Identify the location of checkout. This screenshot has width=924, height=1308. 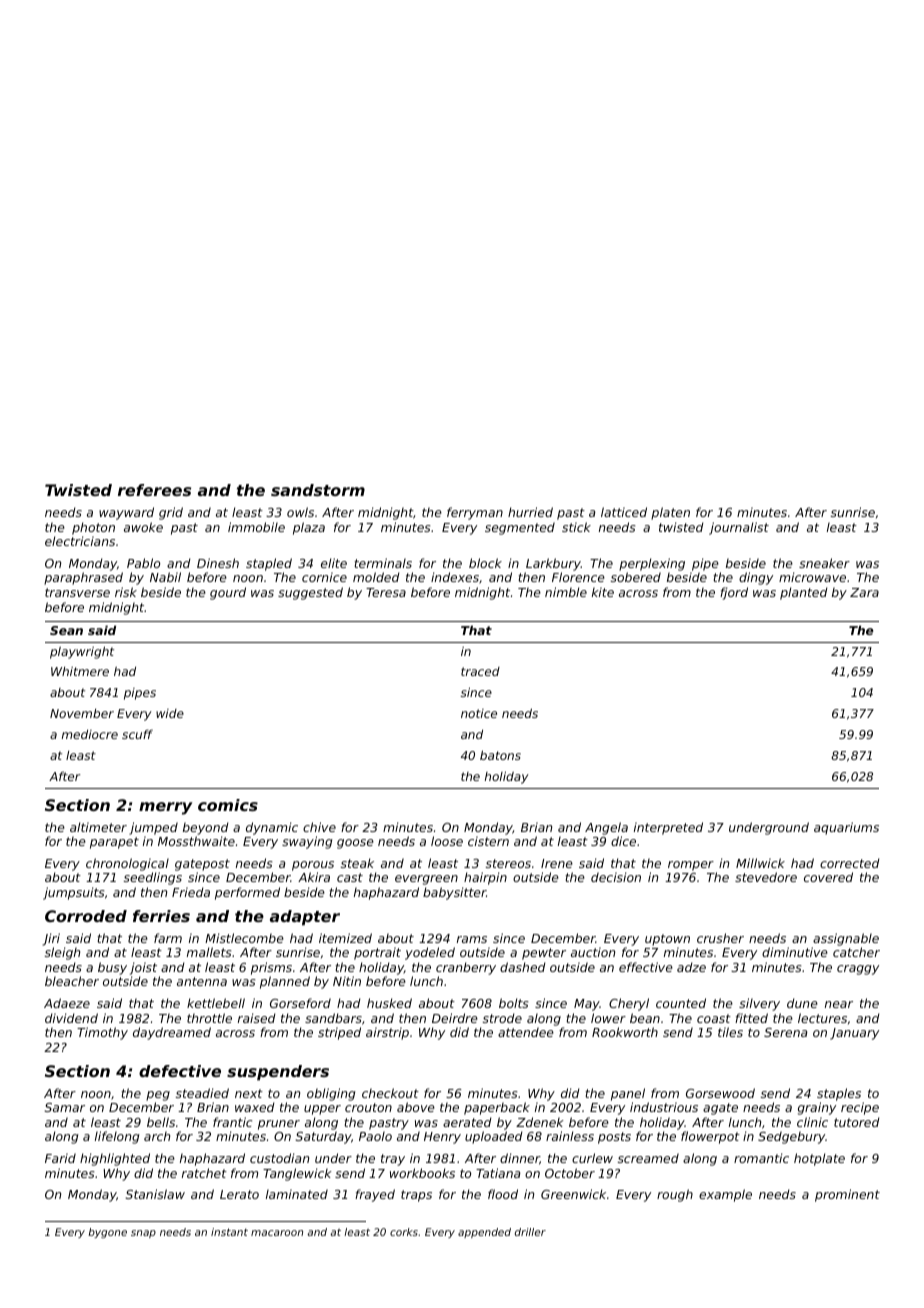
(390, 1093).
